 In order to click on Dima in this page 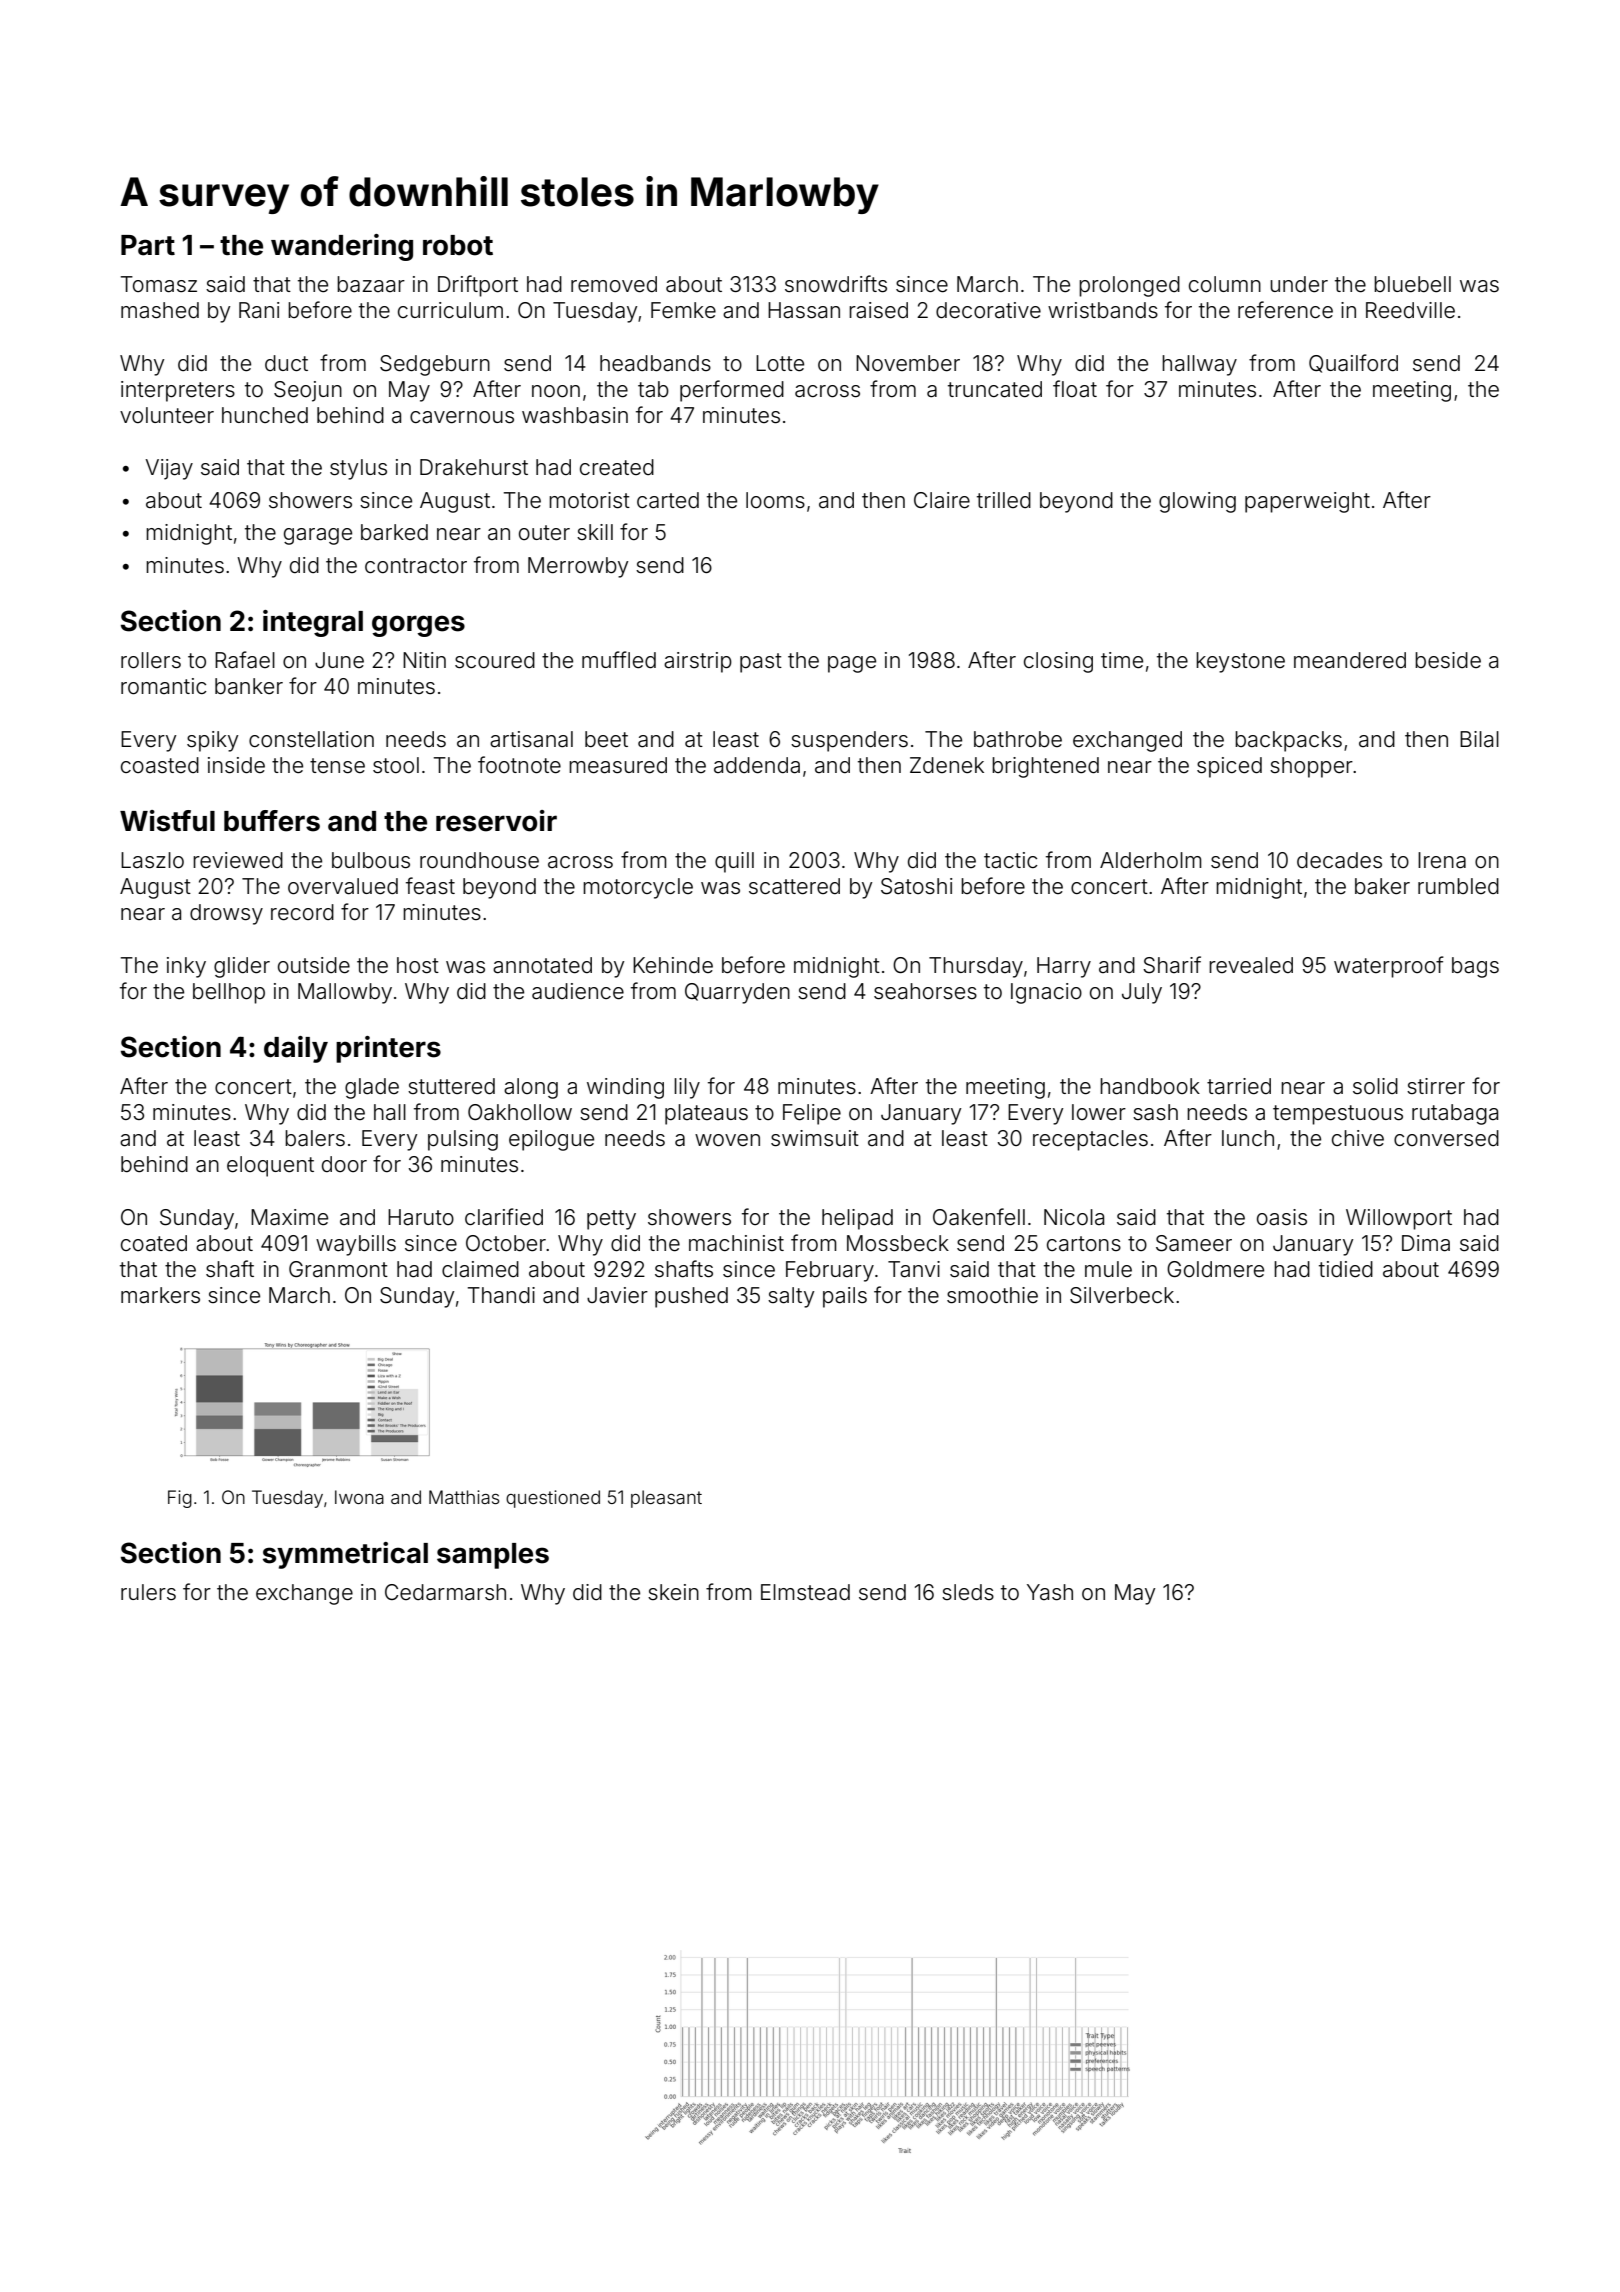, I will do `click(1426, 1243)`.
